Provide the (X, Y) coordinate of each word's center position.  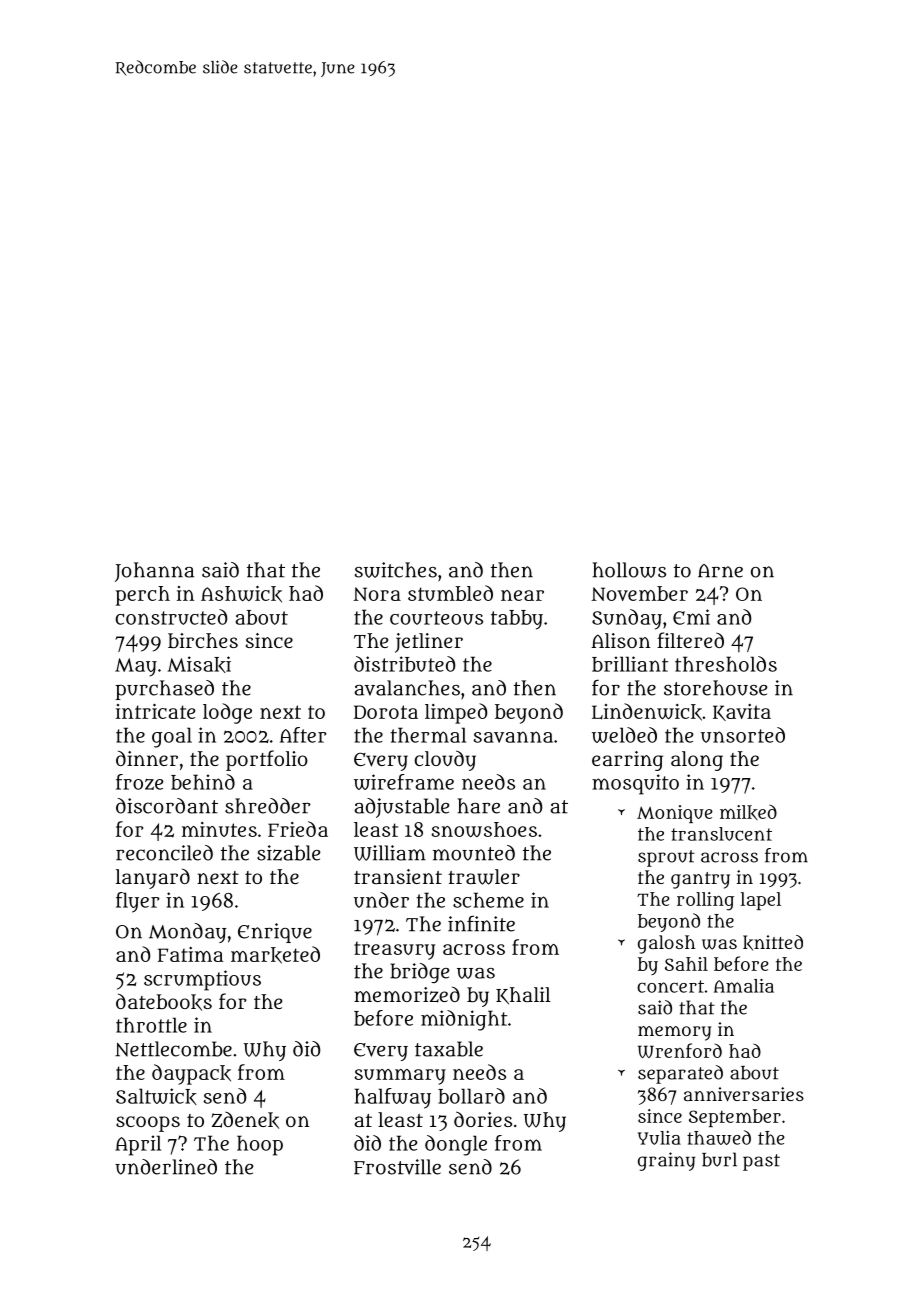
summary (400, 1077)
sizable (288, 853)
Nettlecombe (173, 1049)
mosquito (635, 784)
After (303, 735)
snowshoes (484, 829)
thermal (428, 735)
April (138, 1145)
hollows (629, 570)
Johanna (154, 572)
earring (627, 761)
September (735, 1118)
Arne (720, 571)
